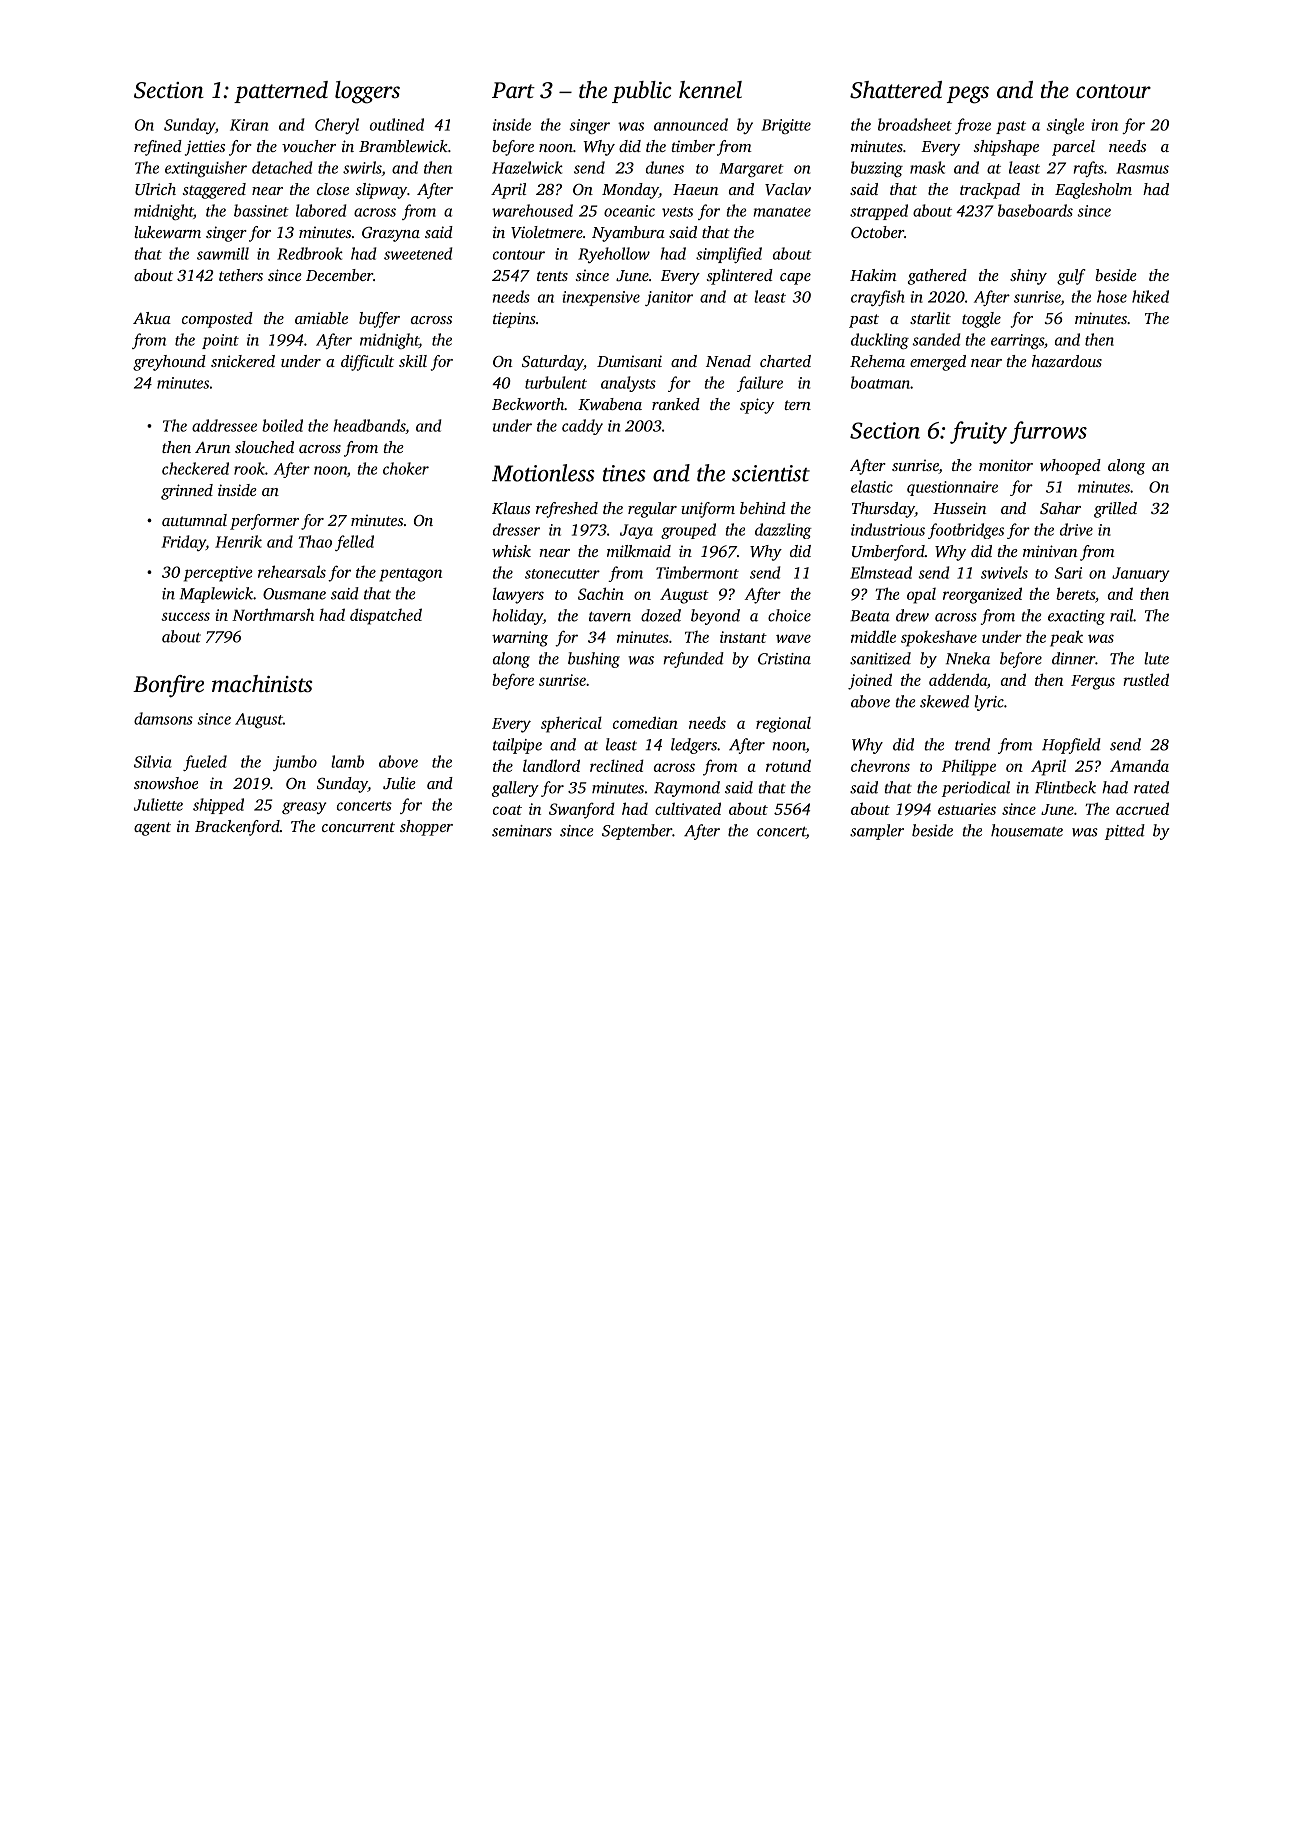 The height and width of the page is (1842, 1303). What do you see at coordinates (194, 520) in the page?
I see `autumnal` at bounding box center [194, 520].
